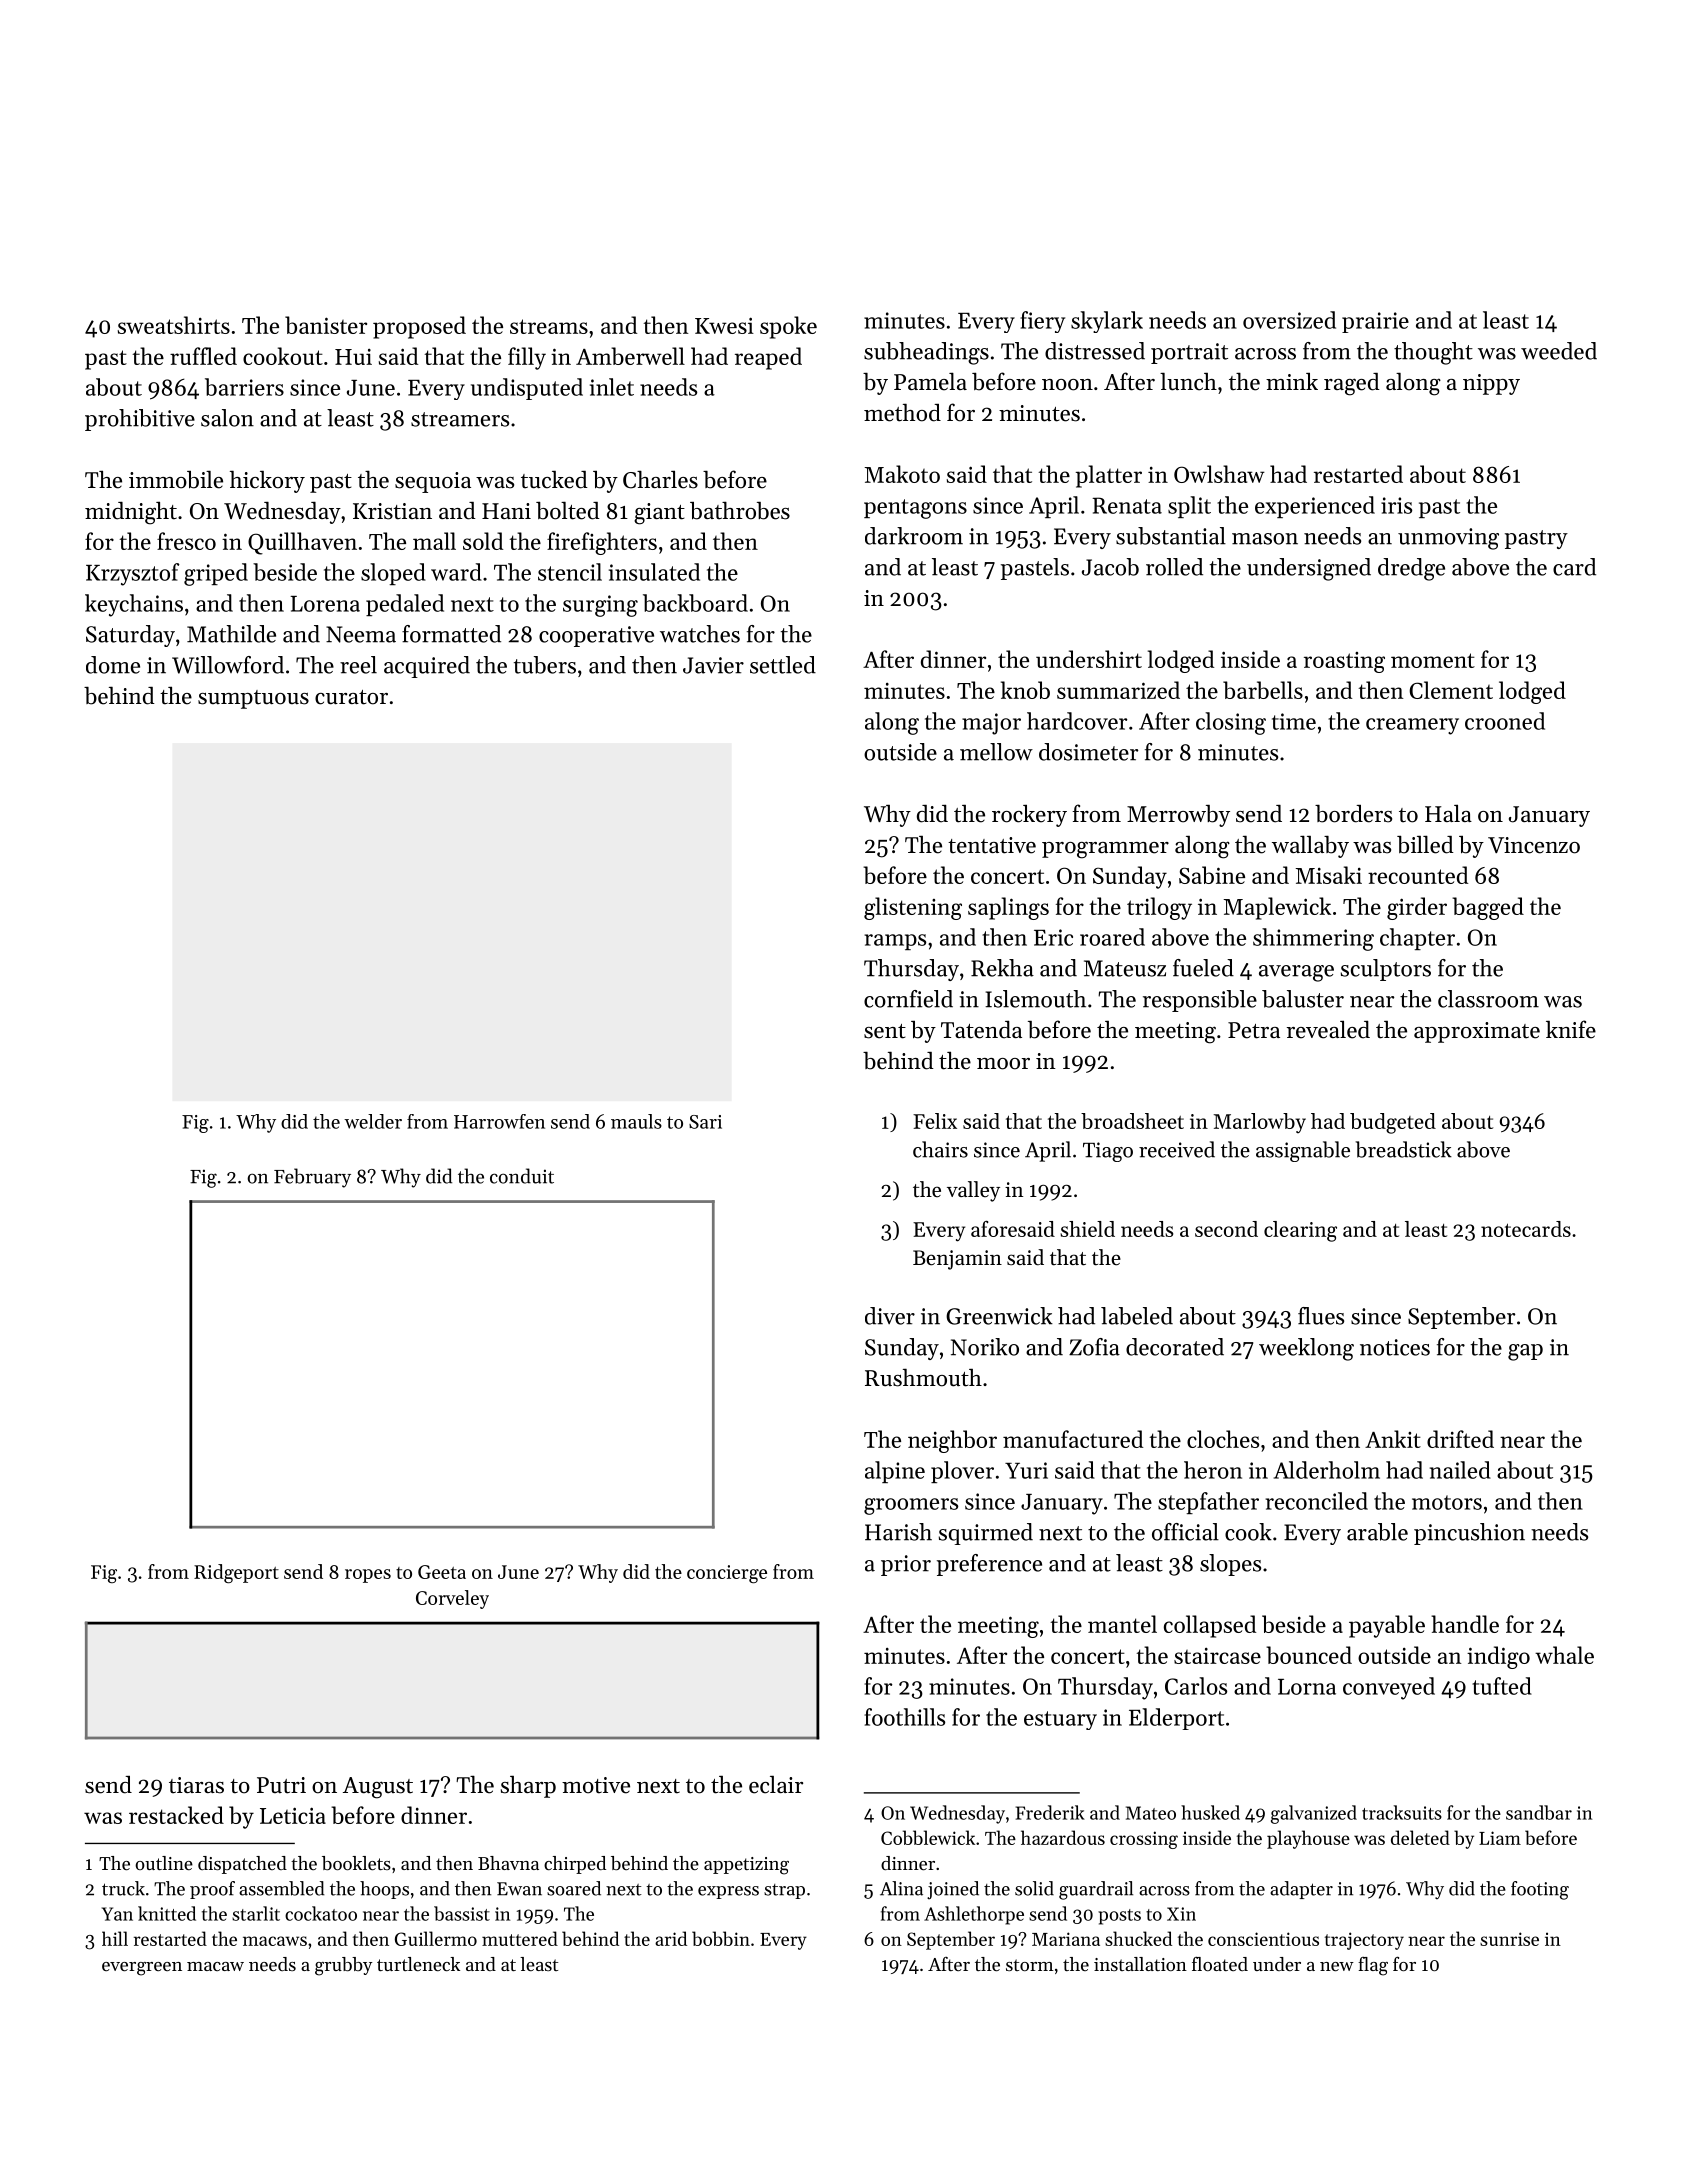 The width and height of the screenshot is (1683, 2178). I want to click on tentative, so click(992, 845).
